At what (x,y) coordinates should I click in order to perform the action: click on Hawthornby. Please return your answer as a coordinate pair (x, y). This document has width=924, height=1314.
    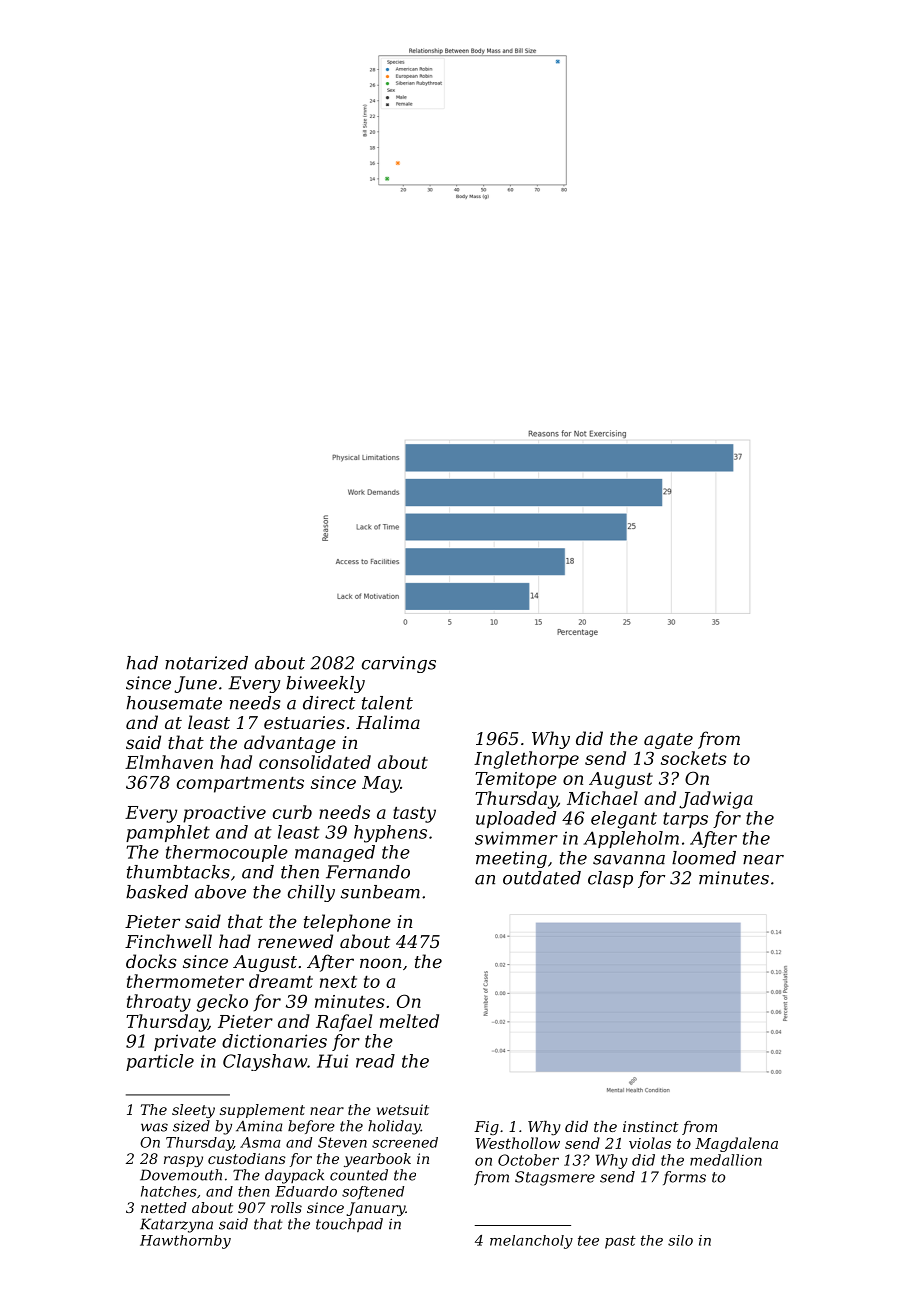
    Looking at the image, I should click on (185, 1242).
